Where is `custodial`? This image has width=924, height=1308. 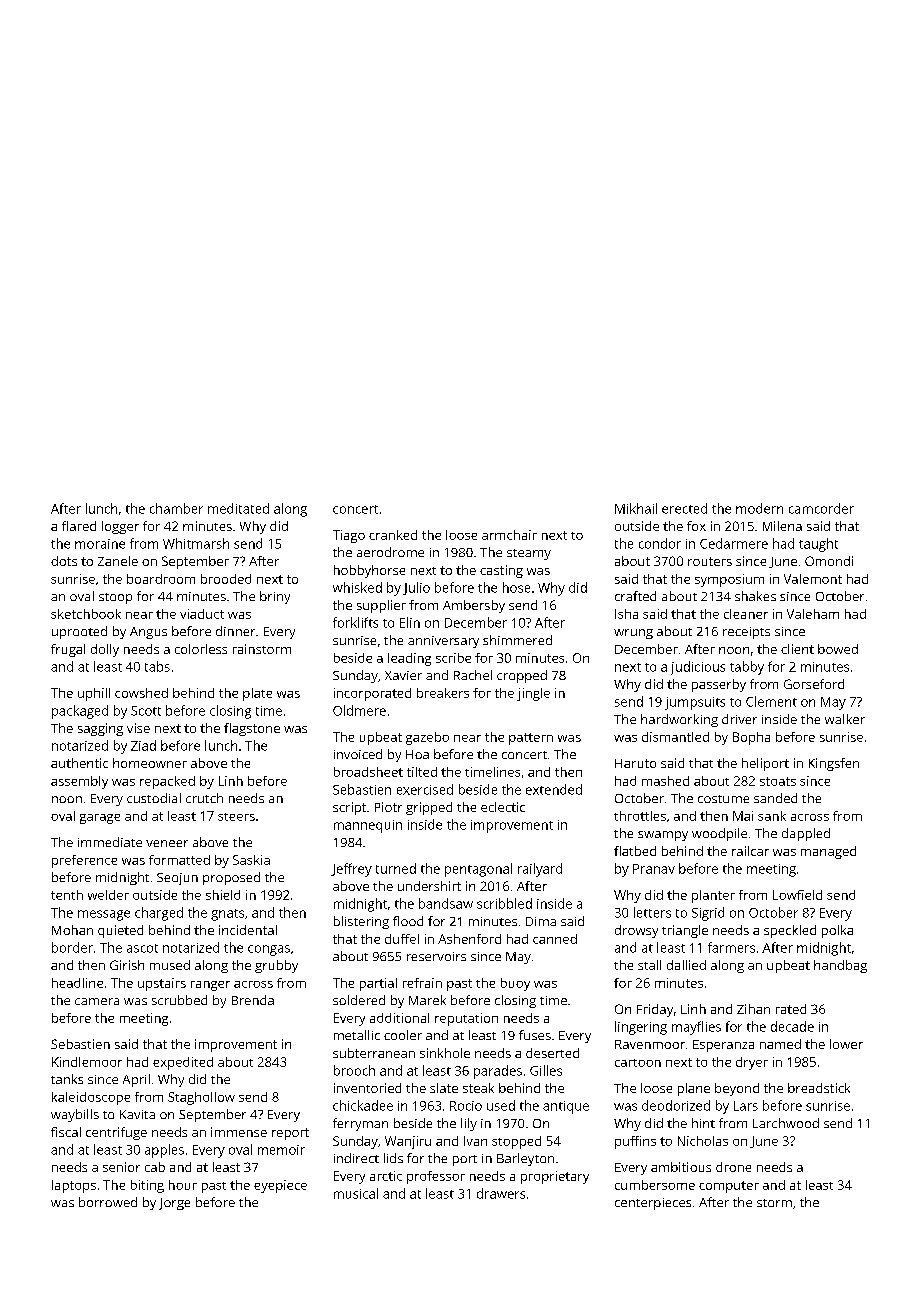 custodial is located at coordinates (154, 798).
